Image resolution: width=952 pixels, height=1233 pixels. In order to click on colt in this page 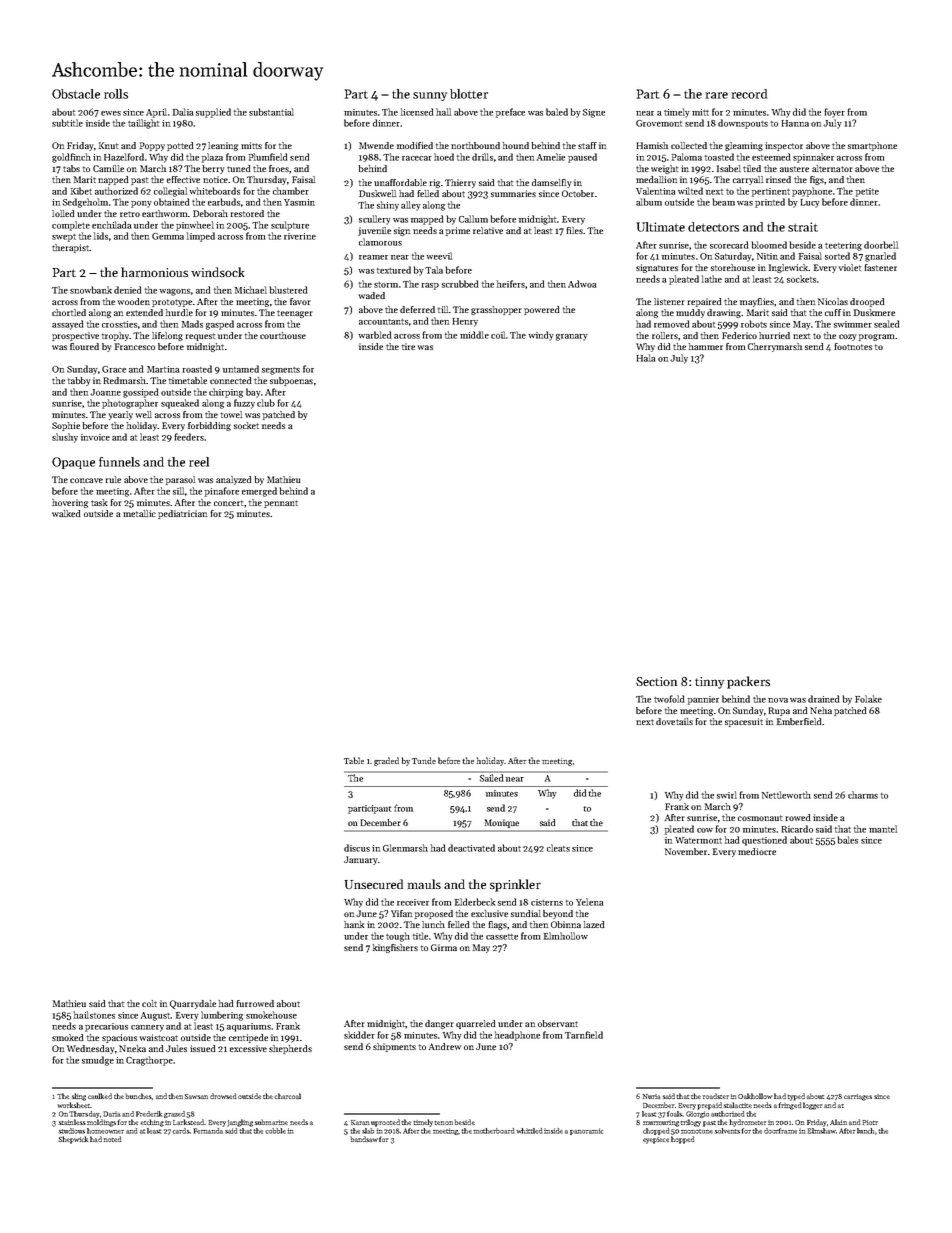, I will do `click(149, 1003)`.
